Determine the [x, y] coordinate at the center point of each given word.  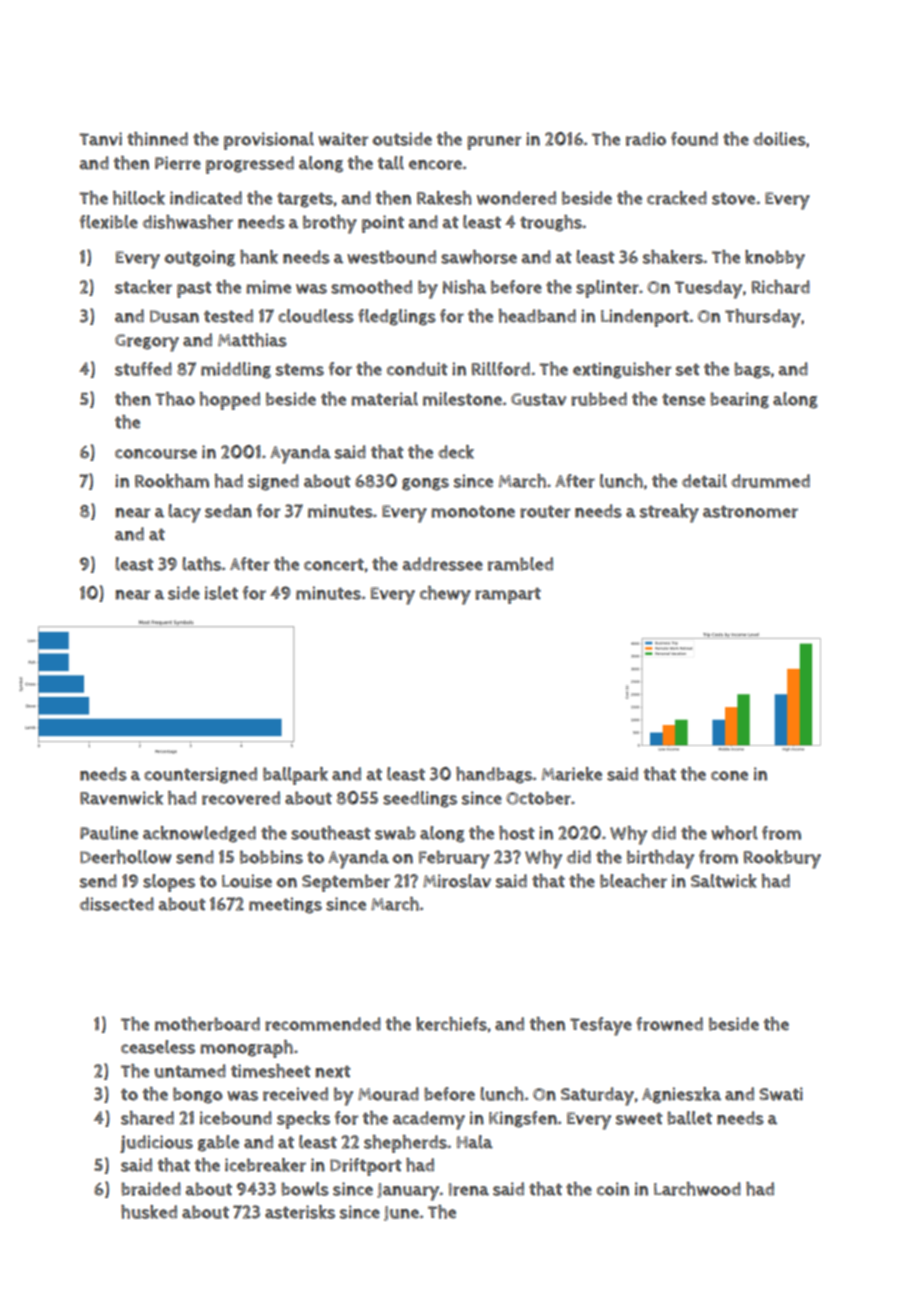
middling [236, 370]
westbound [391, 257]
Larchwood [697, 1189]
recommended [323, 1024]
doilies [779, 139]
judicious [156, 1144]
